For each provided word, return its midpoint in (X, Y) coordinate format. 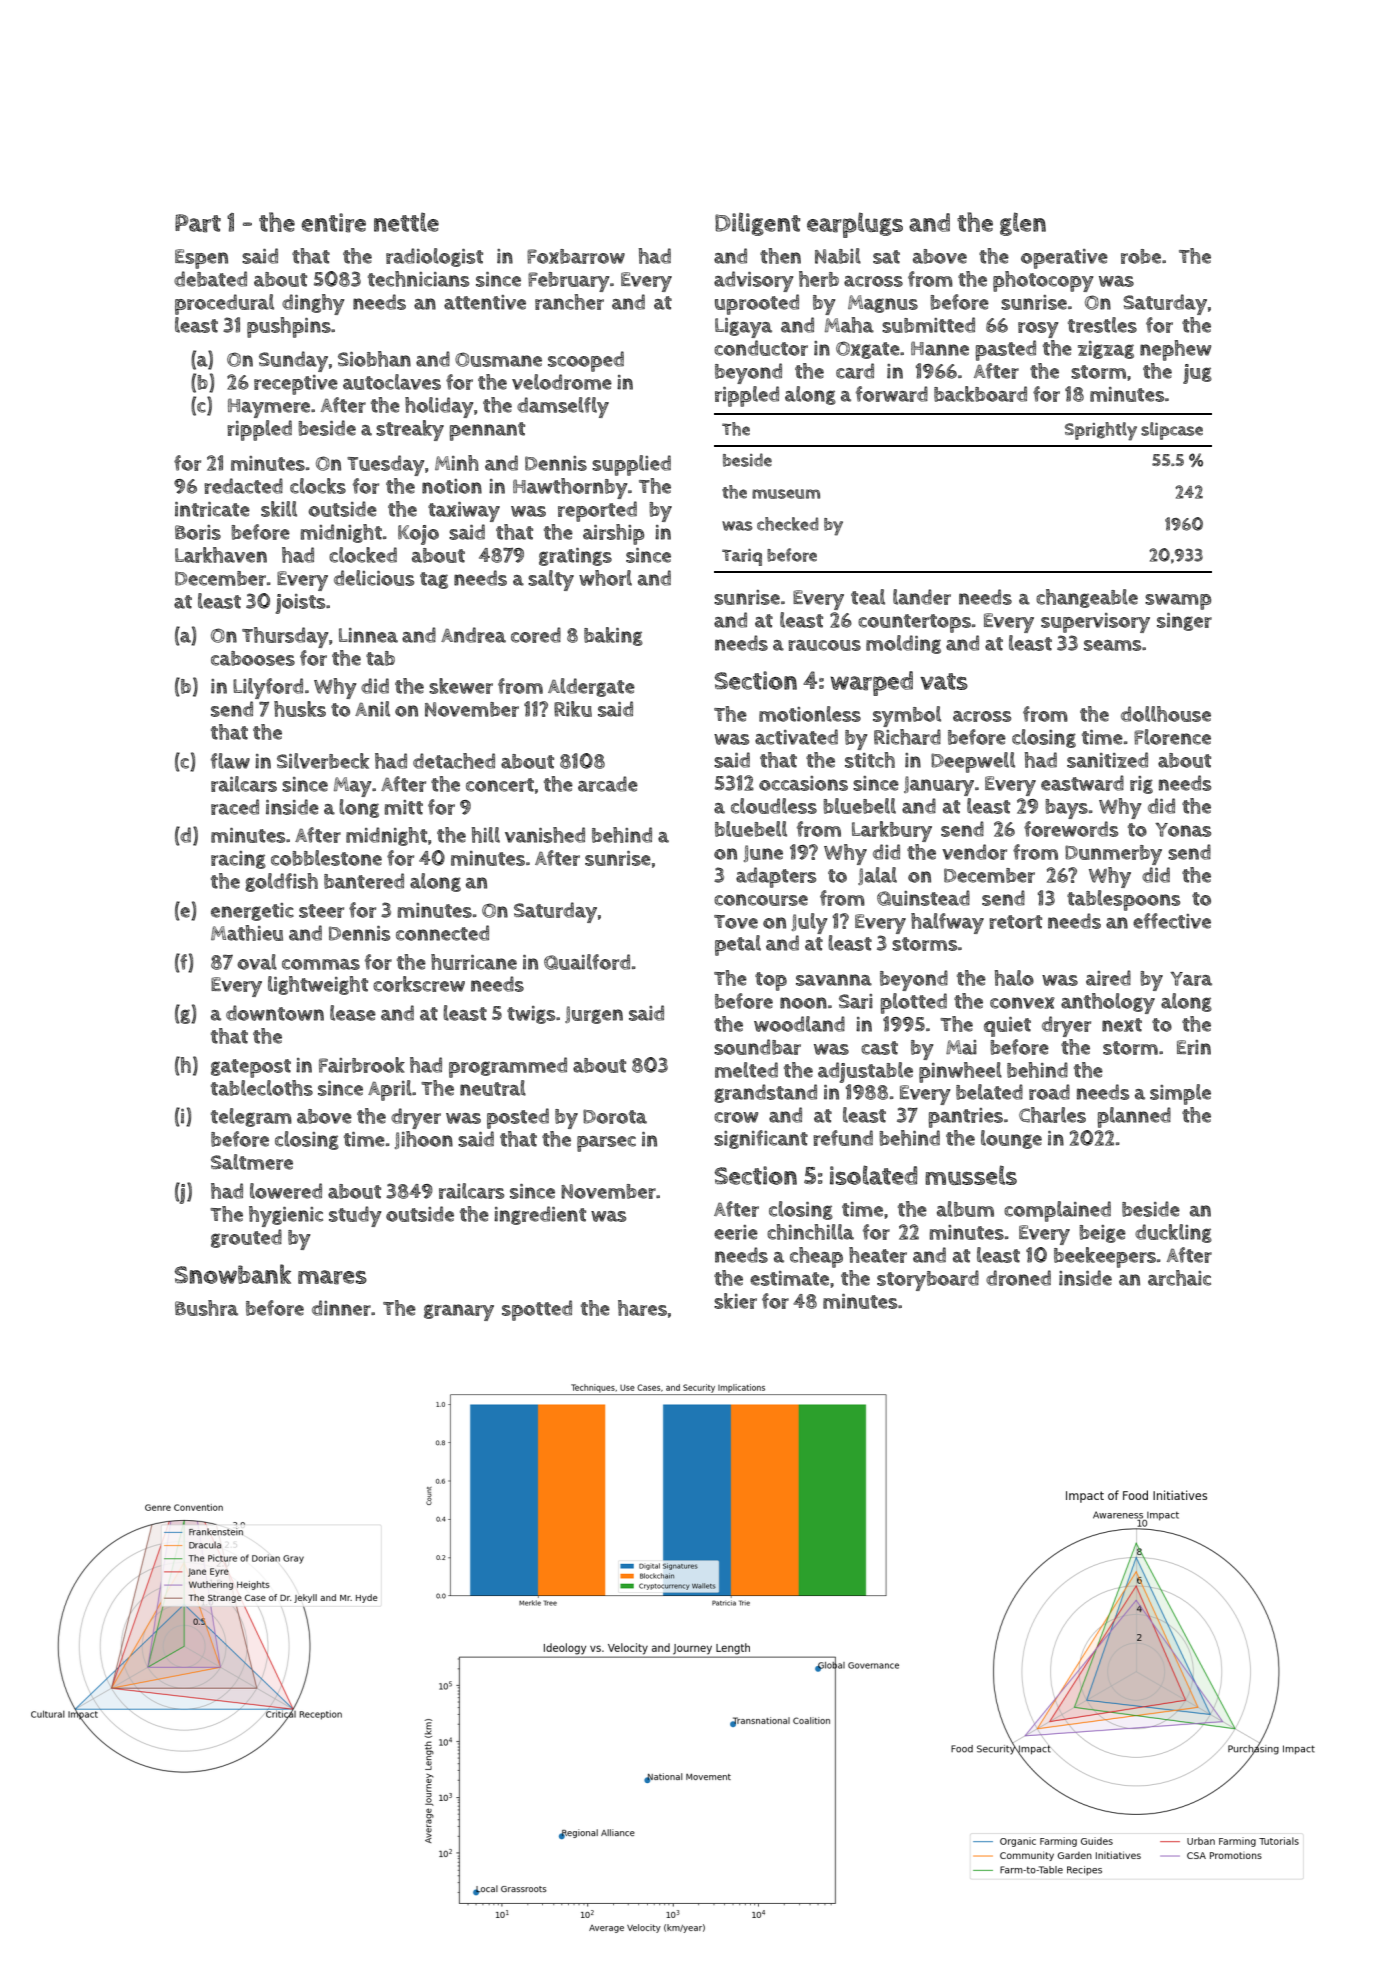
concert (500, 785)
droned (1018, 1278)
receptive (296, 385)
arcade (608, 784)
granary (459, 1312)
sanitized (1107, 760)
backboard (980, 394)
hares (642, 1308)
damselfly (563, 407)
